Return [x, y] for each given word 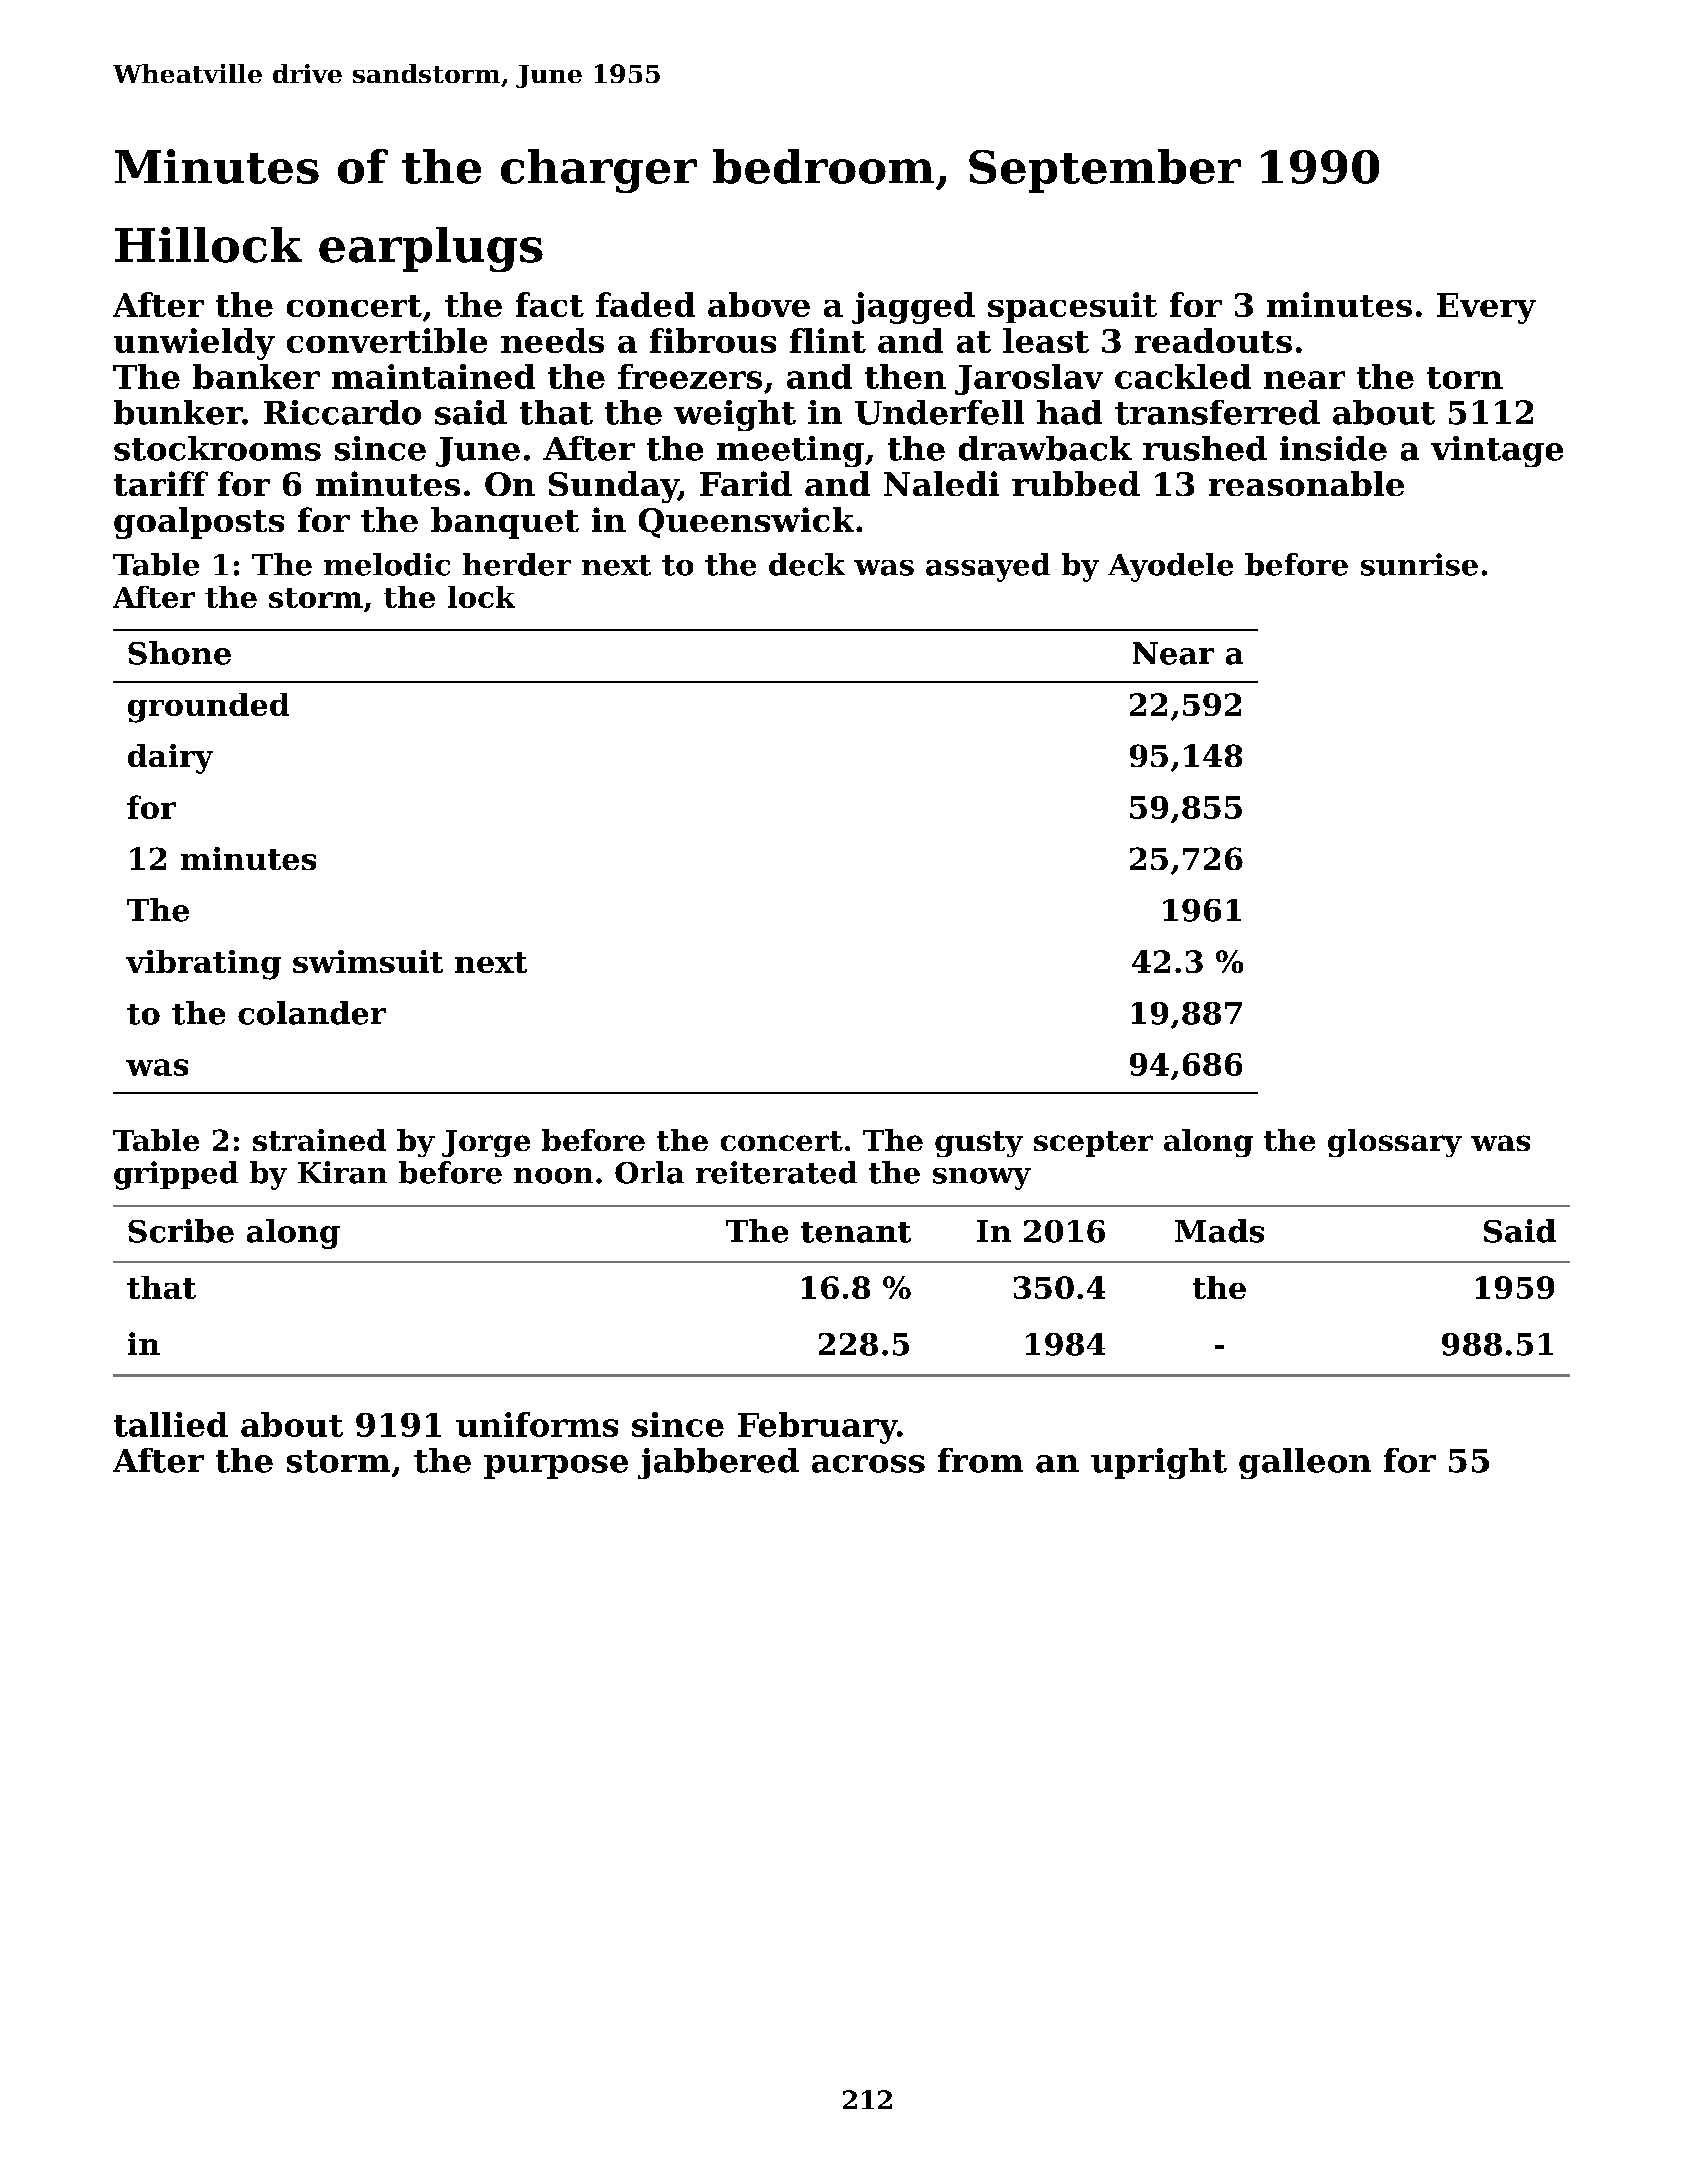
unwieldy [194, 344]
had [1069, 412]
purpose [556, 1467]
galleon [1305, 1463]
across [868, 1464]
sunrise [1419, 564]
